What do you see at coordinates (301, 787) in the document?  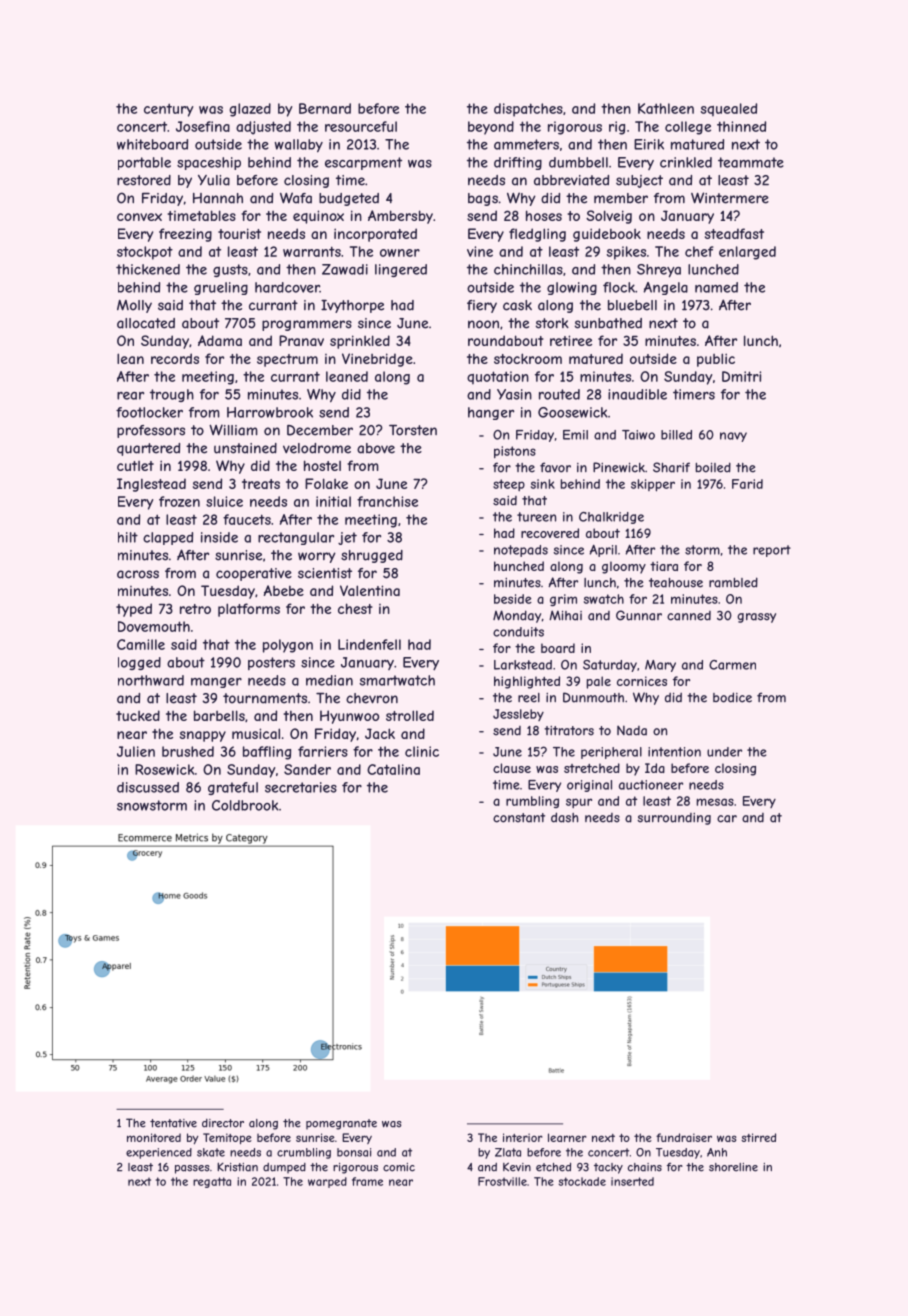 I see `secretaries` at bounding box center [301, 787].
